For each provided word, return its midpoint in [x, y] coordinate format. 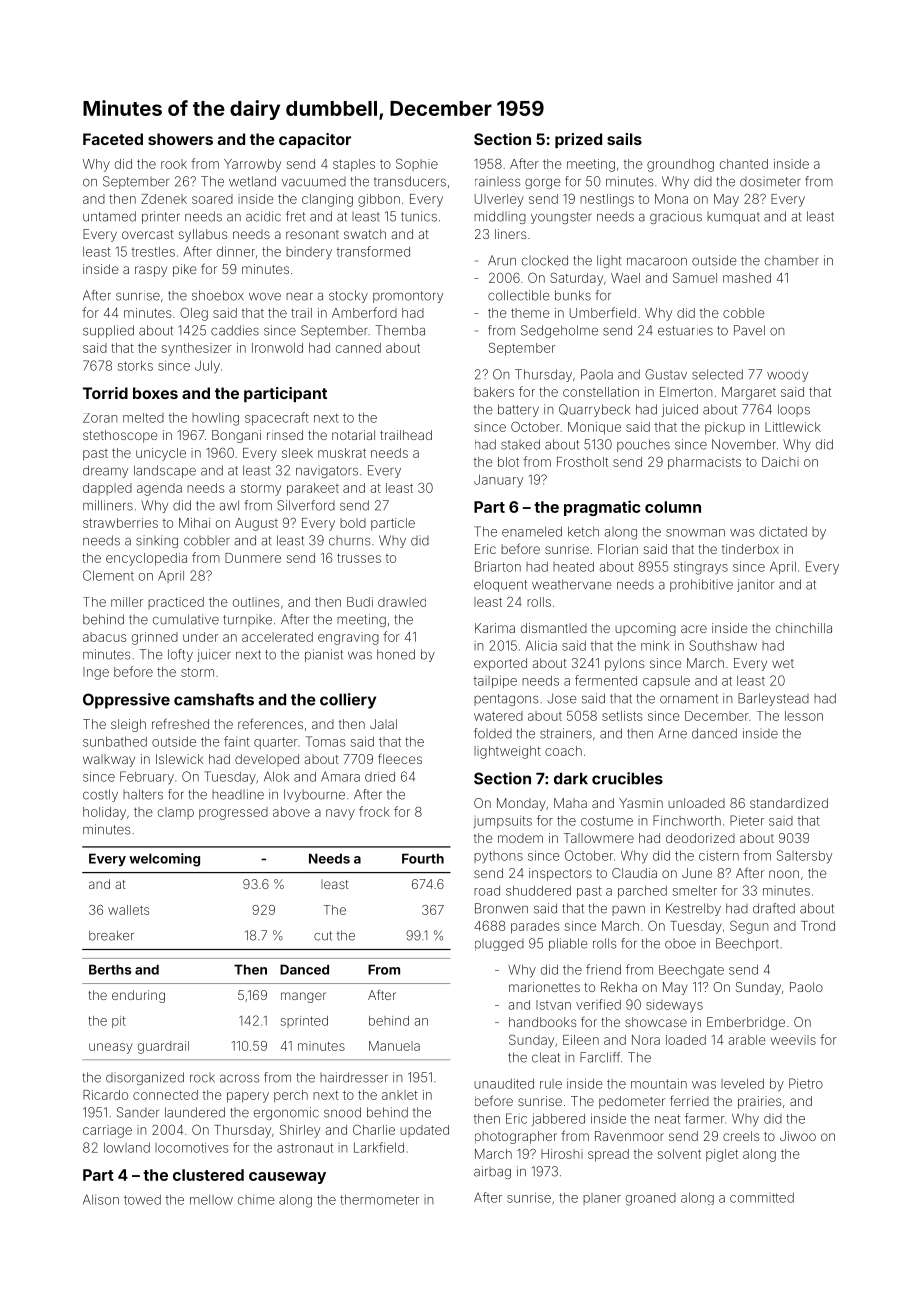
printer [161, 217]
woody [787, 376]
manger [303, 997]
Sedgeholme [559, 331]
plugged [499, 945]
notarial [353, 435]
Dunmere [253, 558]
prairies [759, 1102]
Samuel [695, 277]
